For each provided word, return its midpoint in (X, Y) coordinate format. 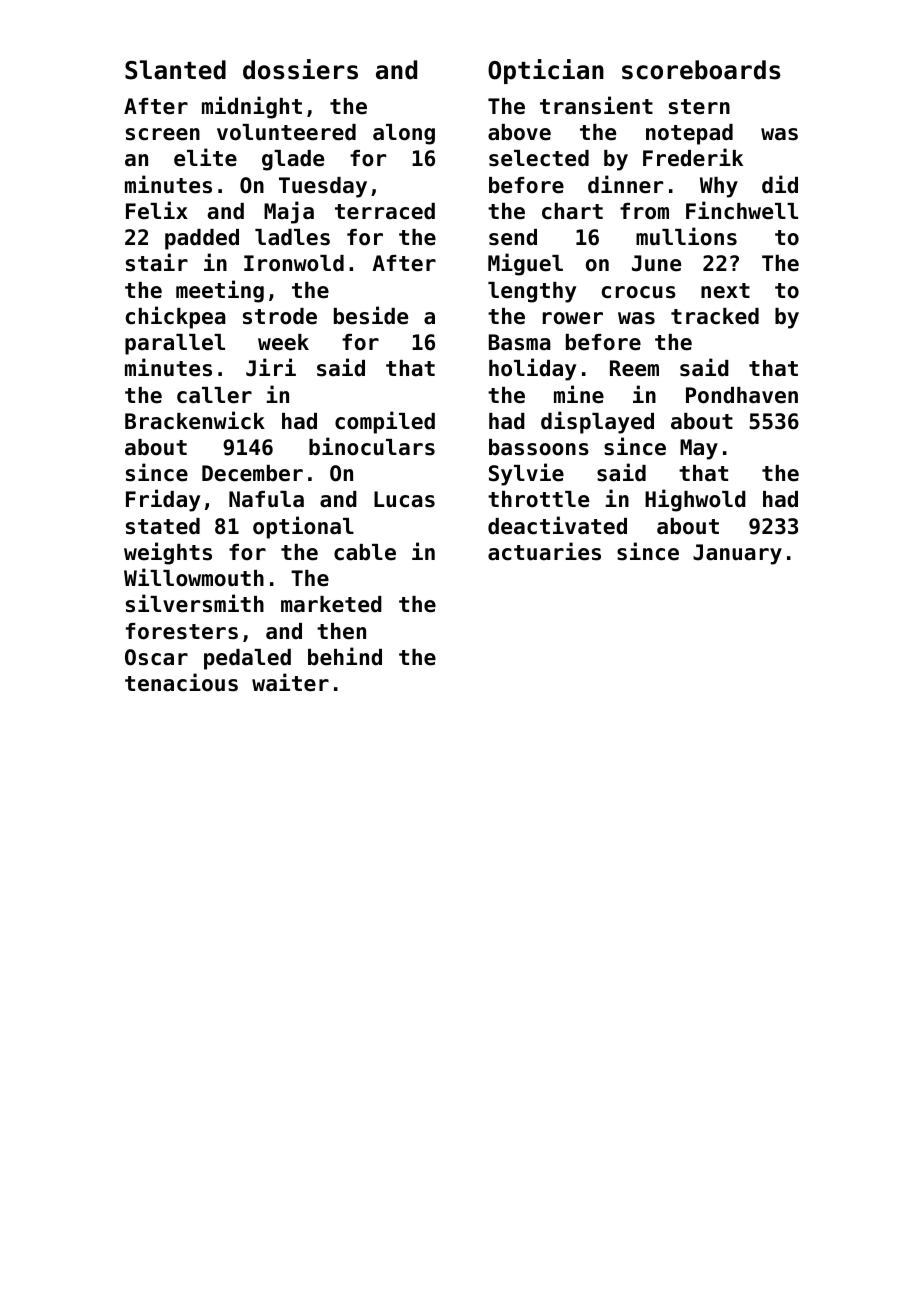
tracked (715, 316)
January (737, 554)
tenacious (181, 682)
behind (345, 656)
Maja (289, 212)
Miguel (525, 264)
